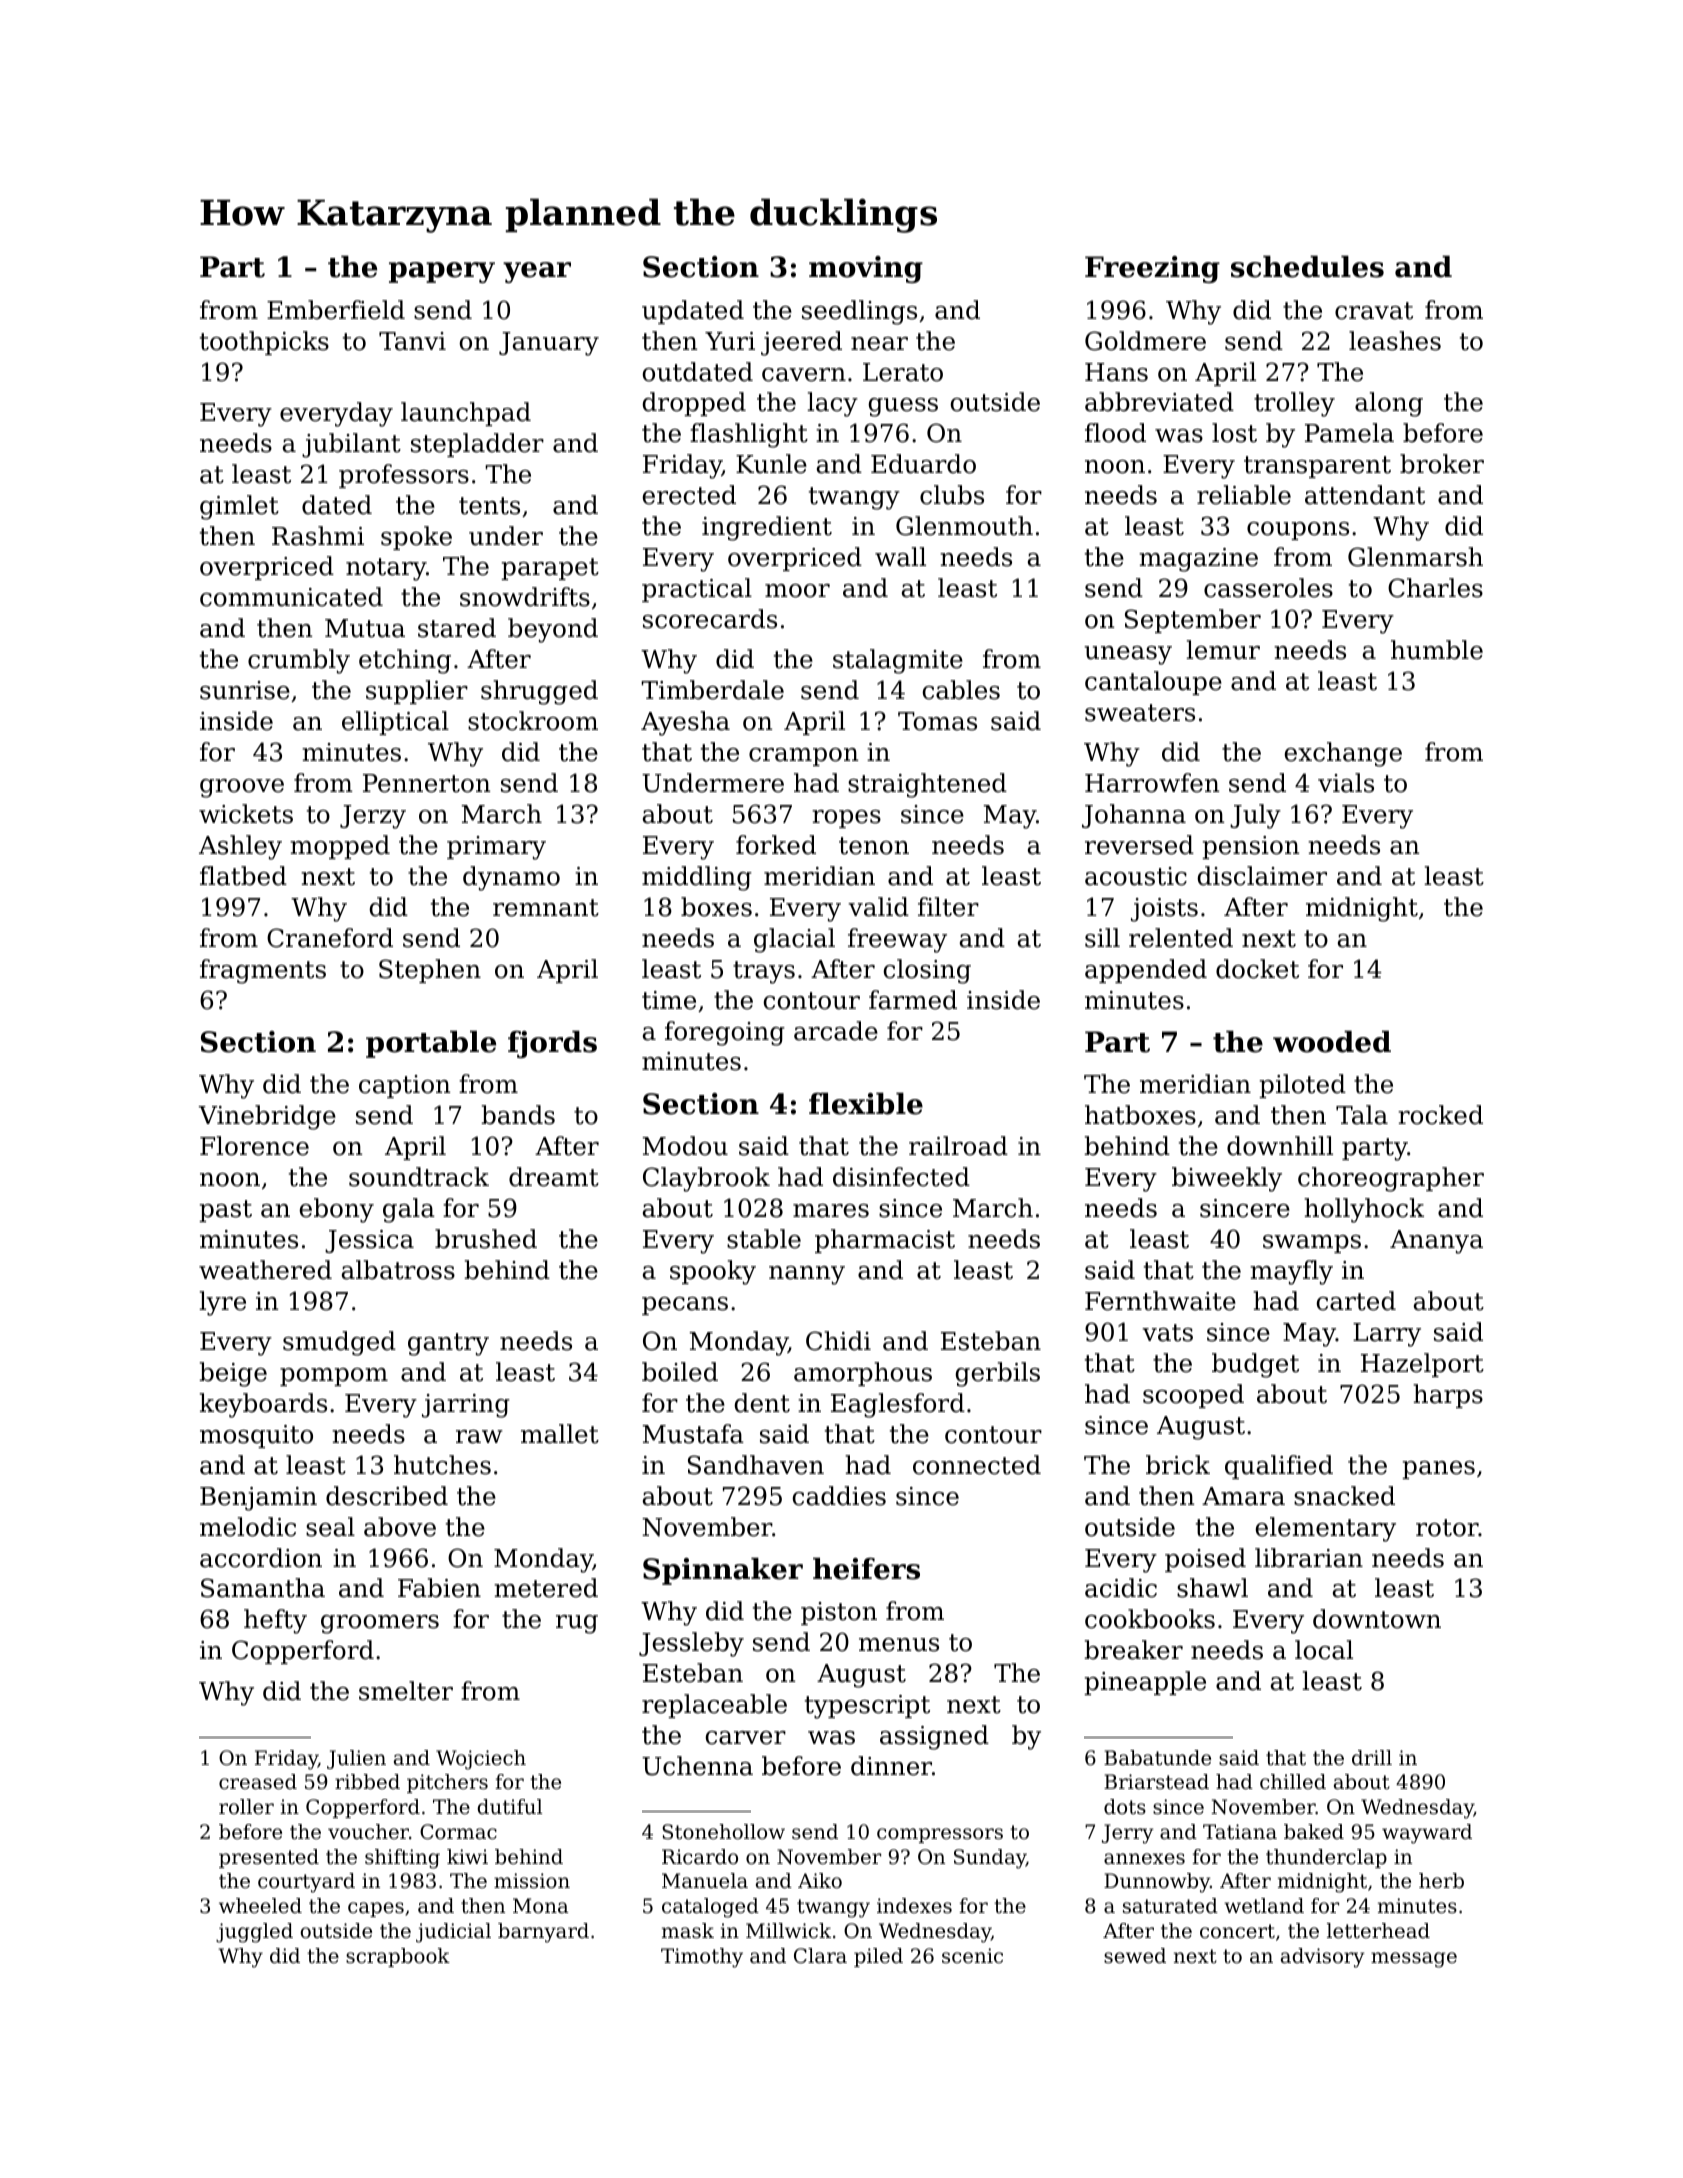 Image resolution: width=1683 pixels, height=2178 pixels. I want to click on flatbed, so click(243, 876).
